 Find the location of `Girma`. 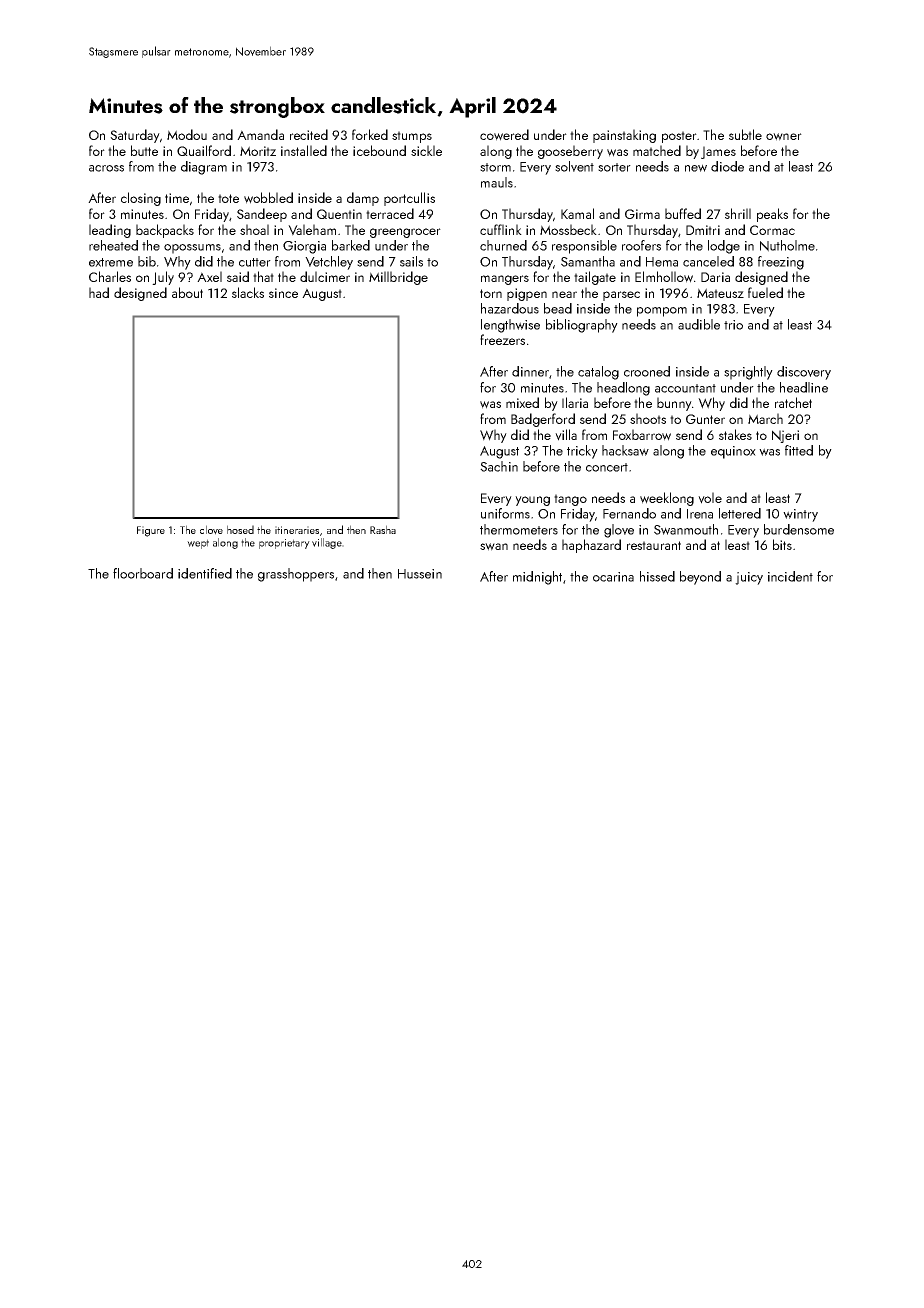

Girma is located at coordinates (642, 214).
